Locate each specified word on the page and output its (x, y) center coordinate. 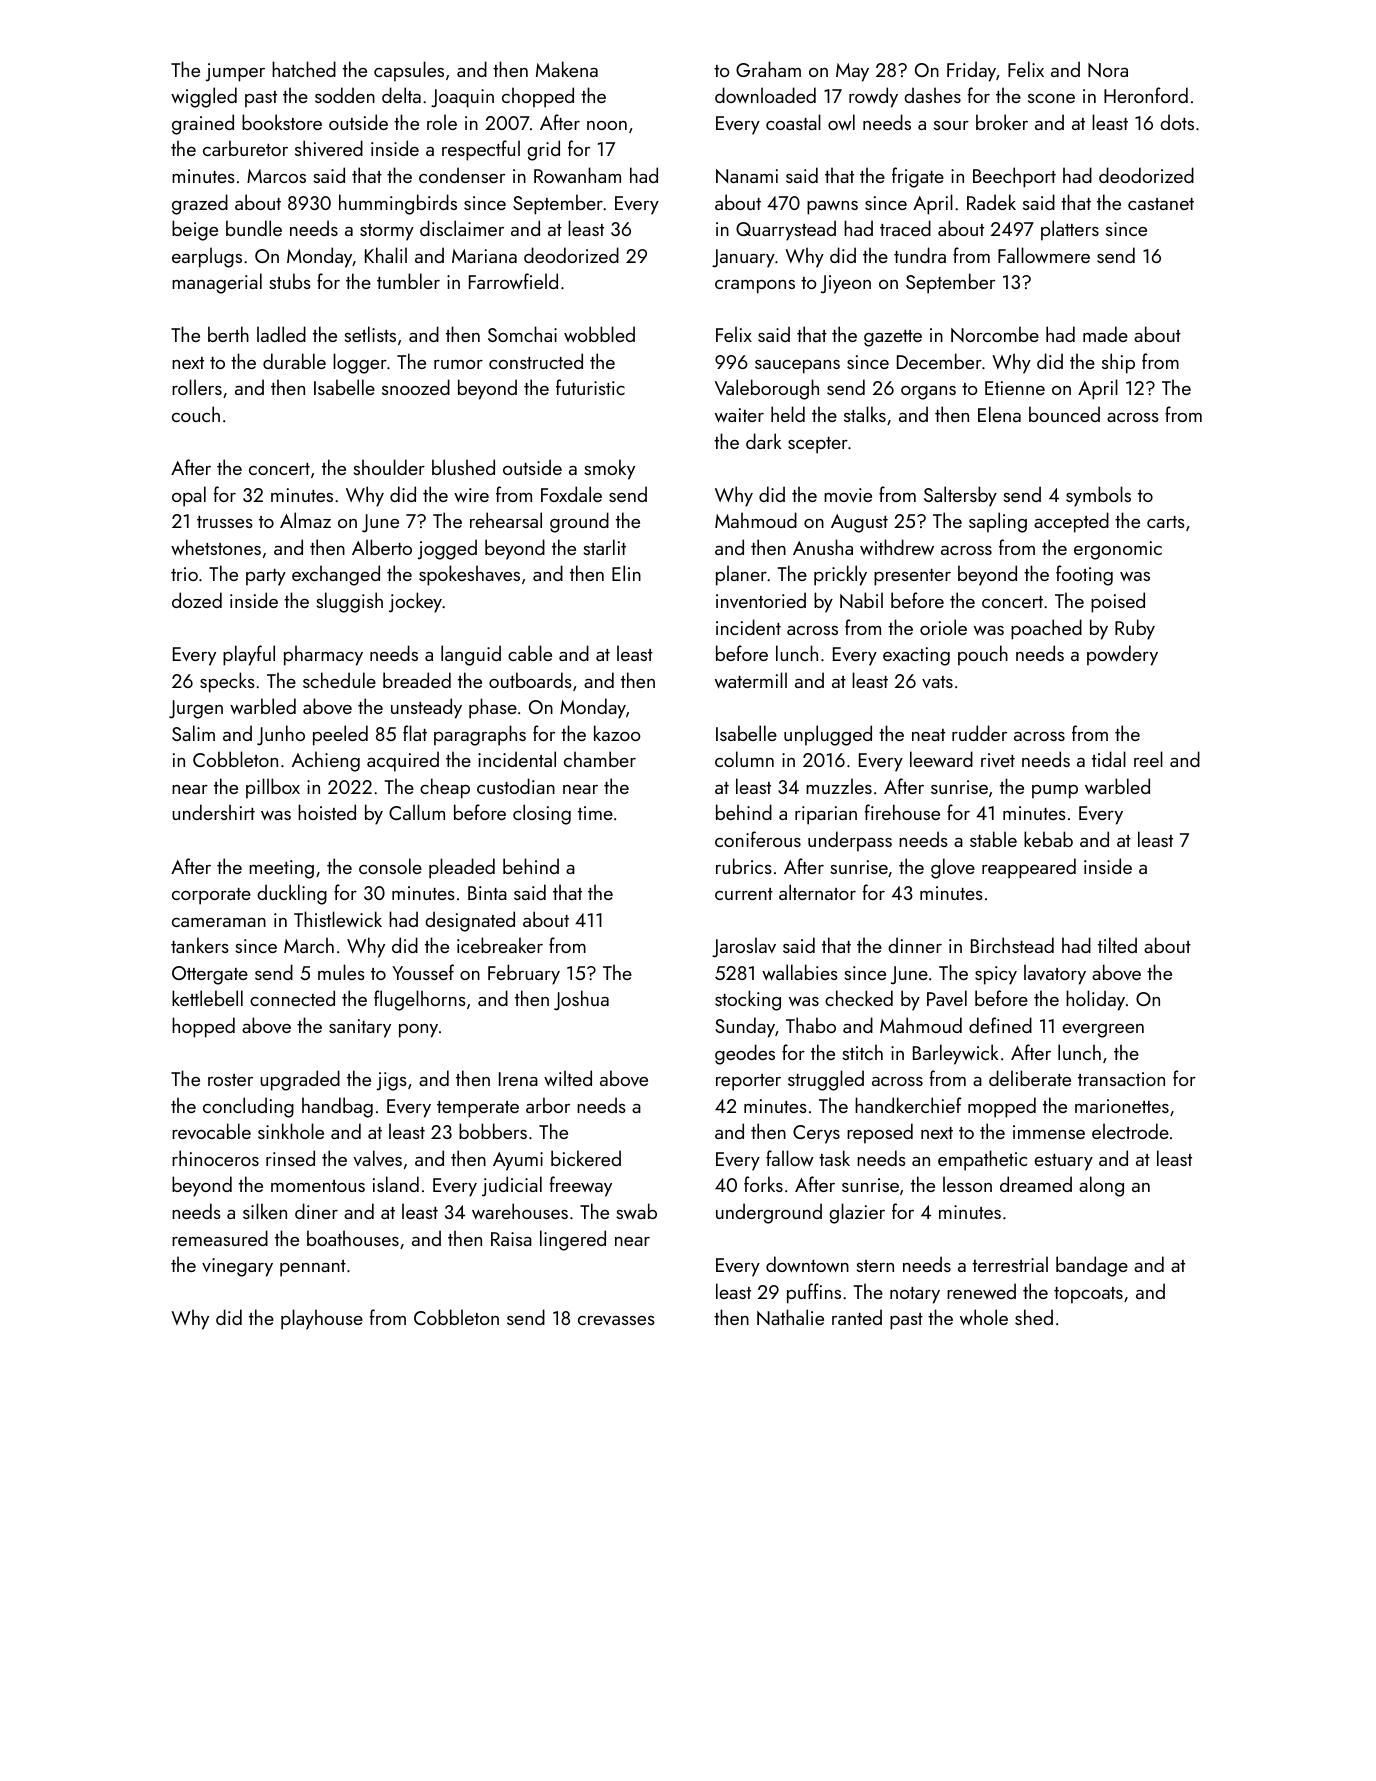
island (396, 1184)
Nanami (747, 176)
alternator (817, 892)
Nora (1108, 70)
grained (203, 124)
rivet (998, 760)
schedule (339, 680)
